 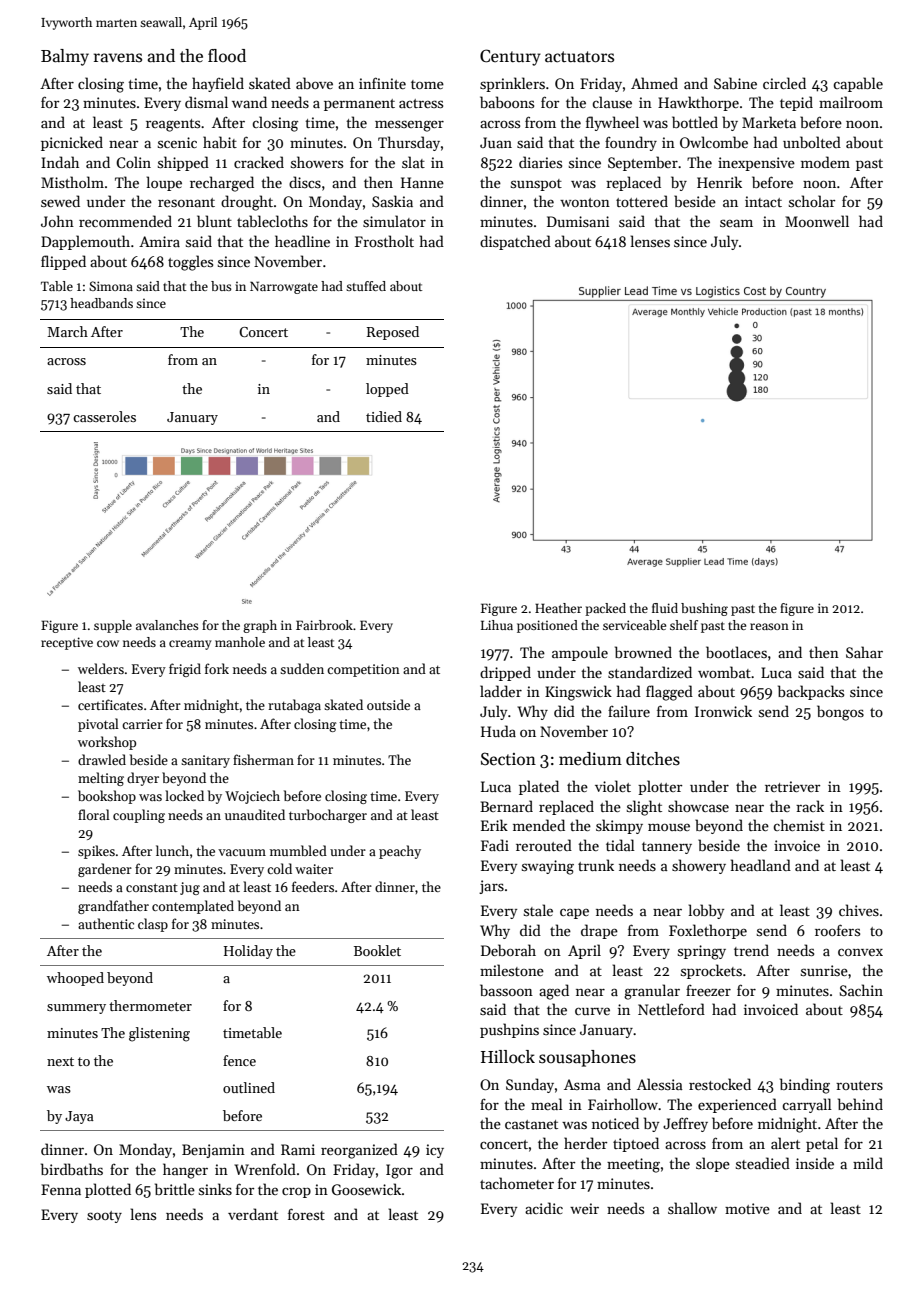 I want to click on reason, so click(x=769, y=626).
